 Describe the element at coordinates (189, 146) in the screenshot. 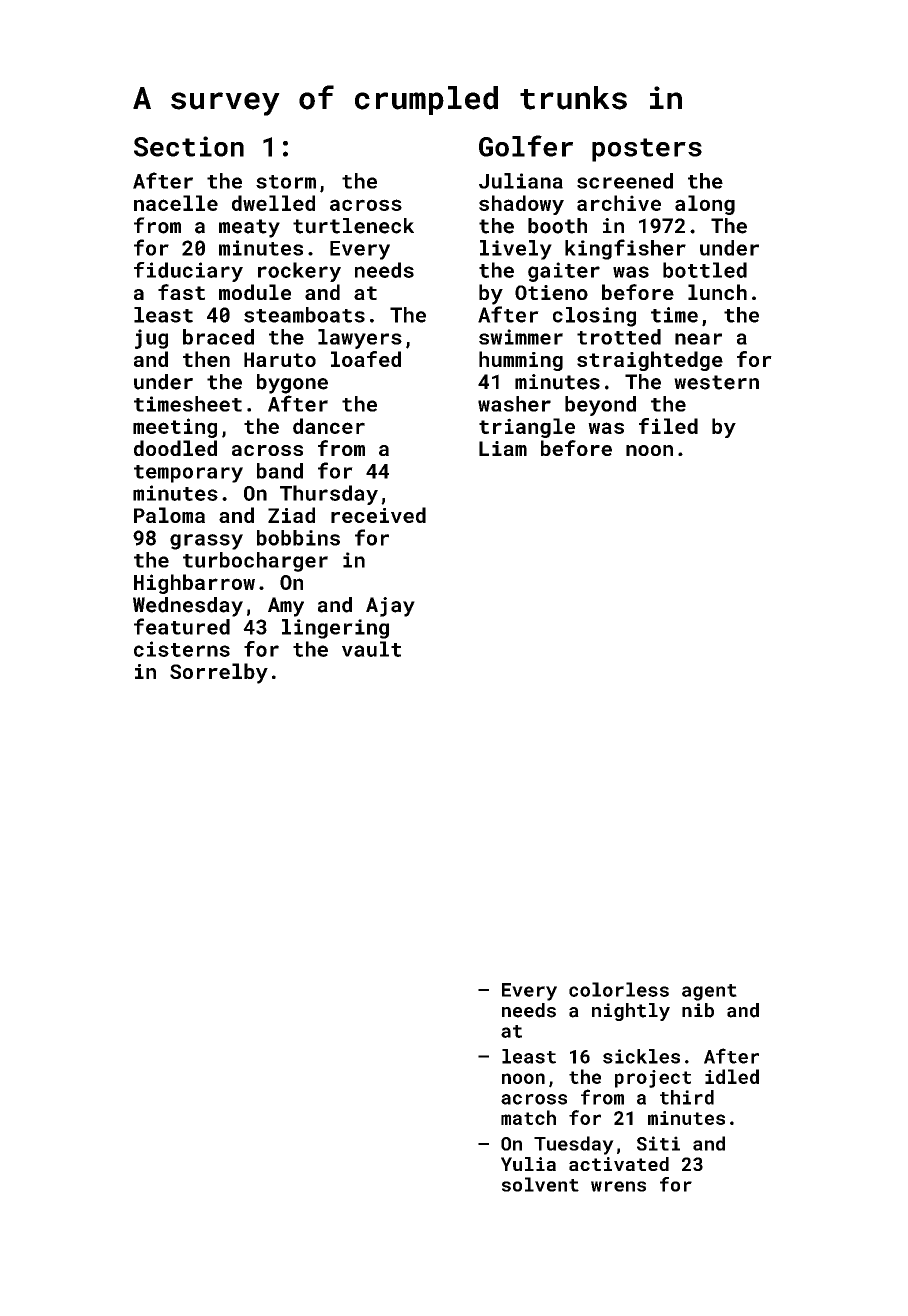

I see `Section` at that location.
